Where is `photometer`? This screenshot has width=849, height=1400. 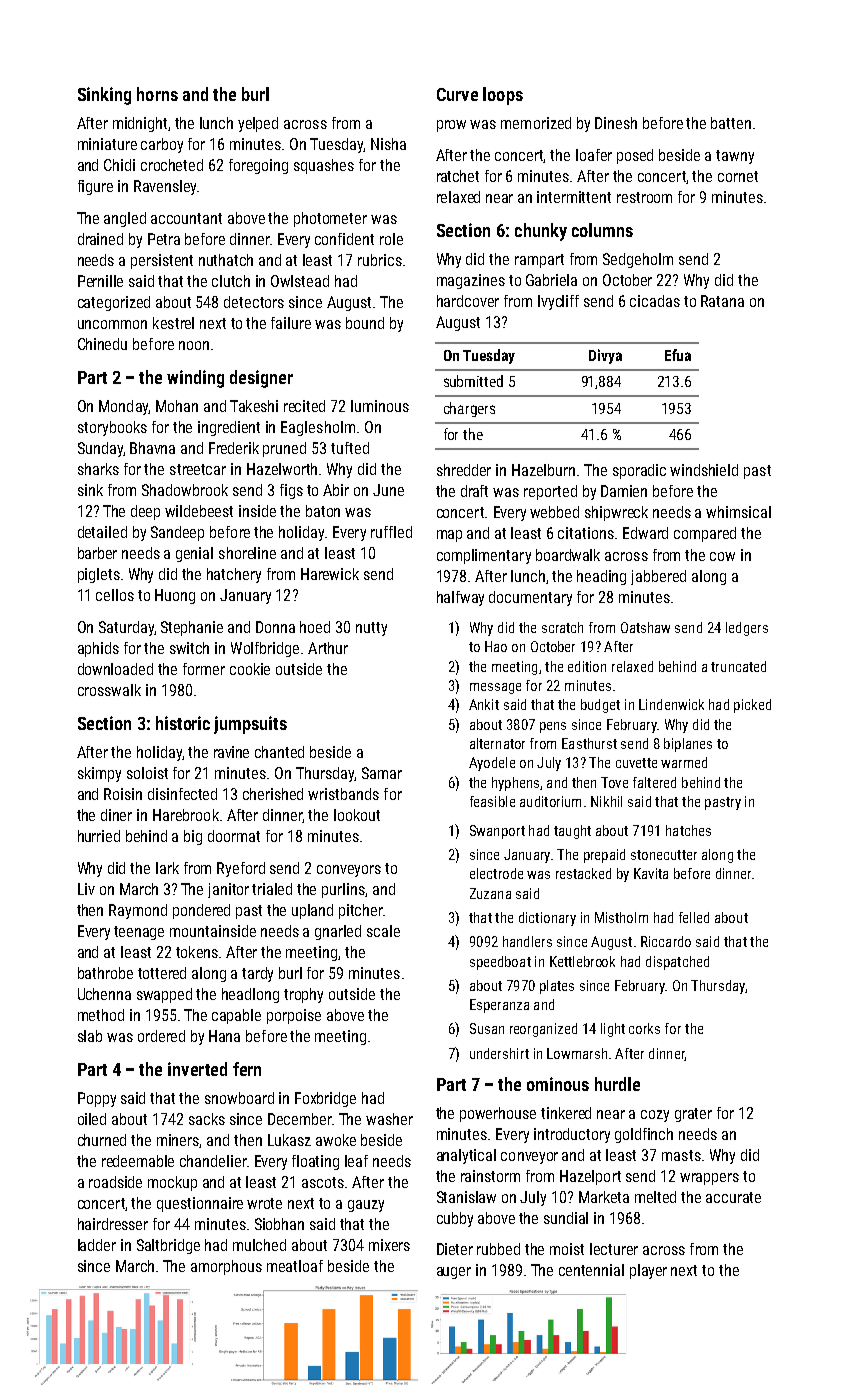 photometer is located at coordinates (330, 219).
